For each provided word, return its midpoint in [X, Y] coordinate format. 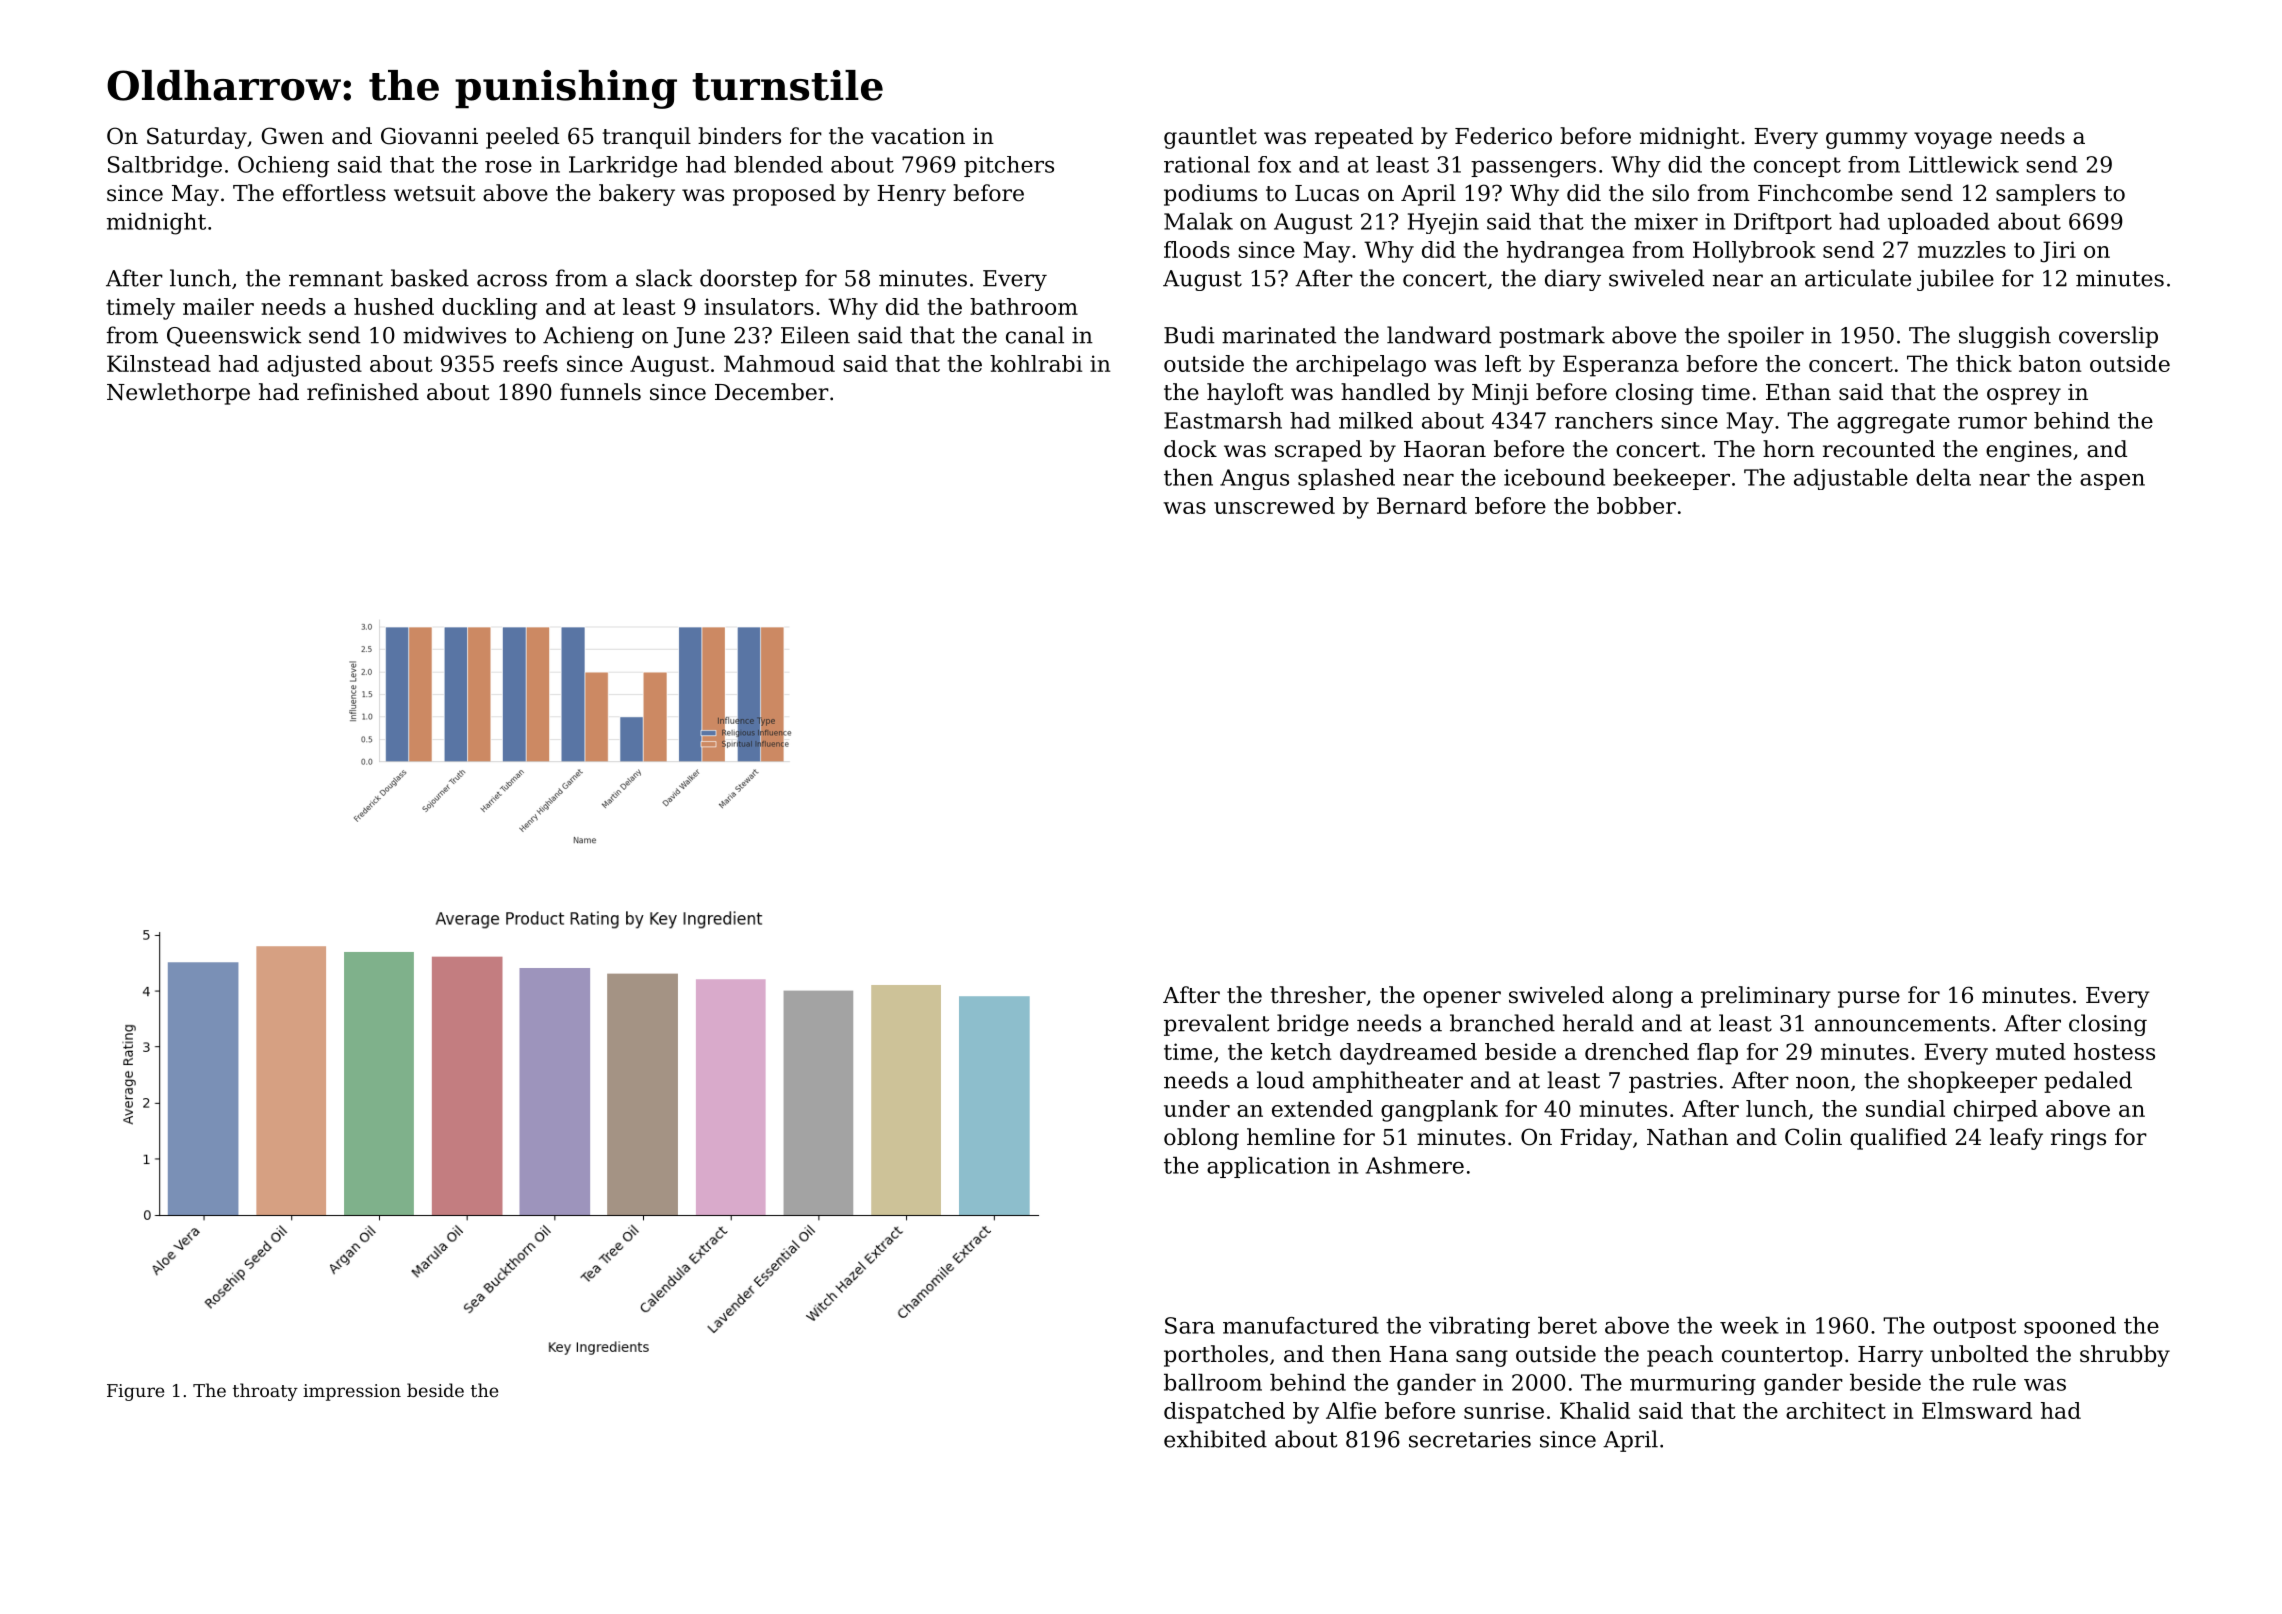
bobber [1636, 505]
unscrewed [1274, 505]
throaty [265, 1392]
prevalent [1217, 1025]
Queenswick [234, 336]
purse [1869, 999]
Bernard [1422, 505]
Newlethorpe [178, 394]
